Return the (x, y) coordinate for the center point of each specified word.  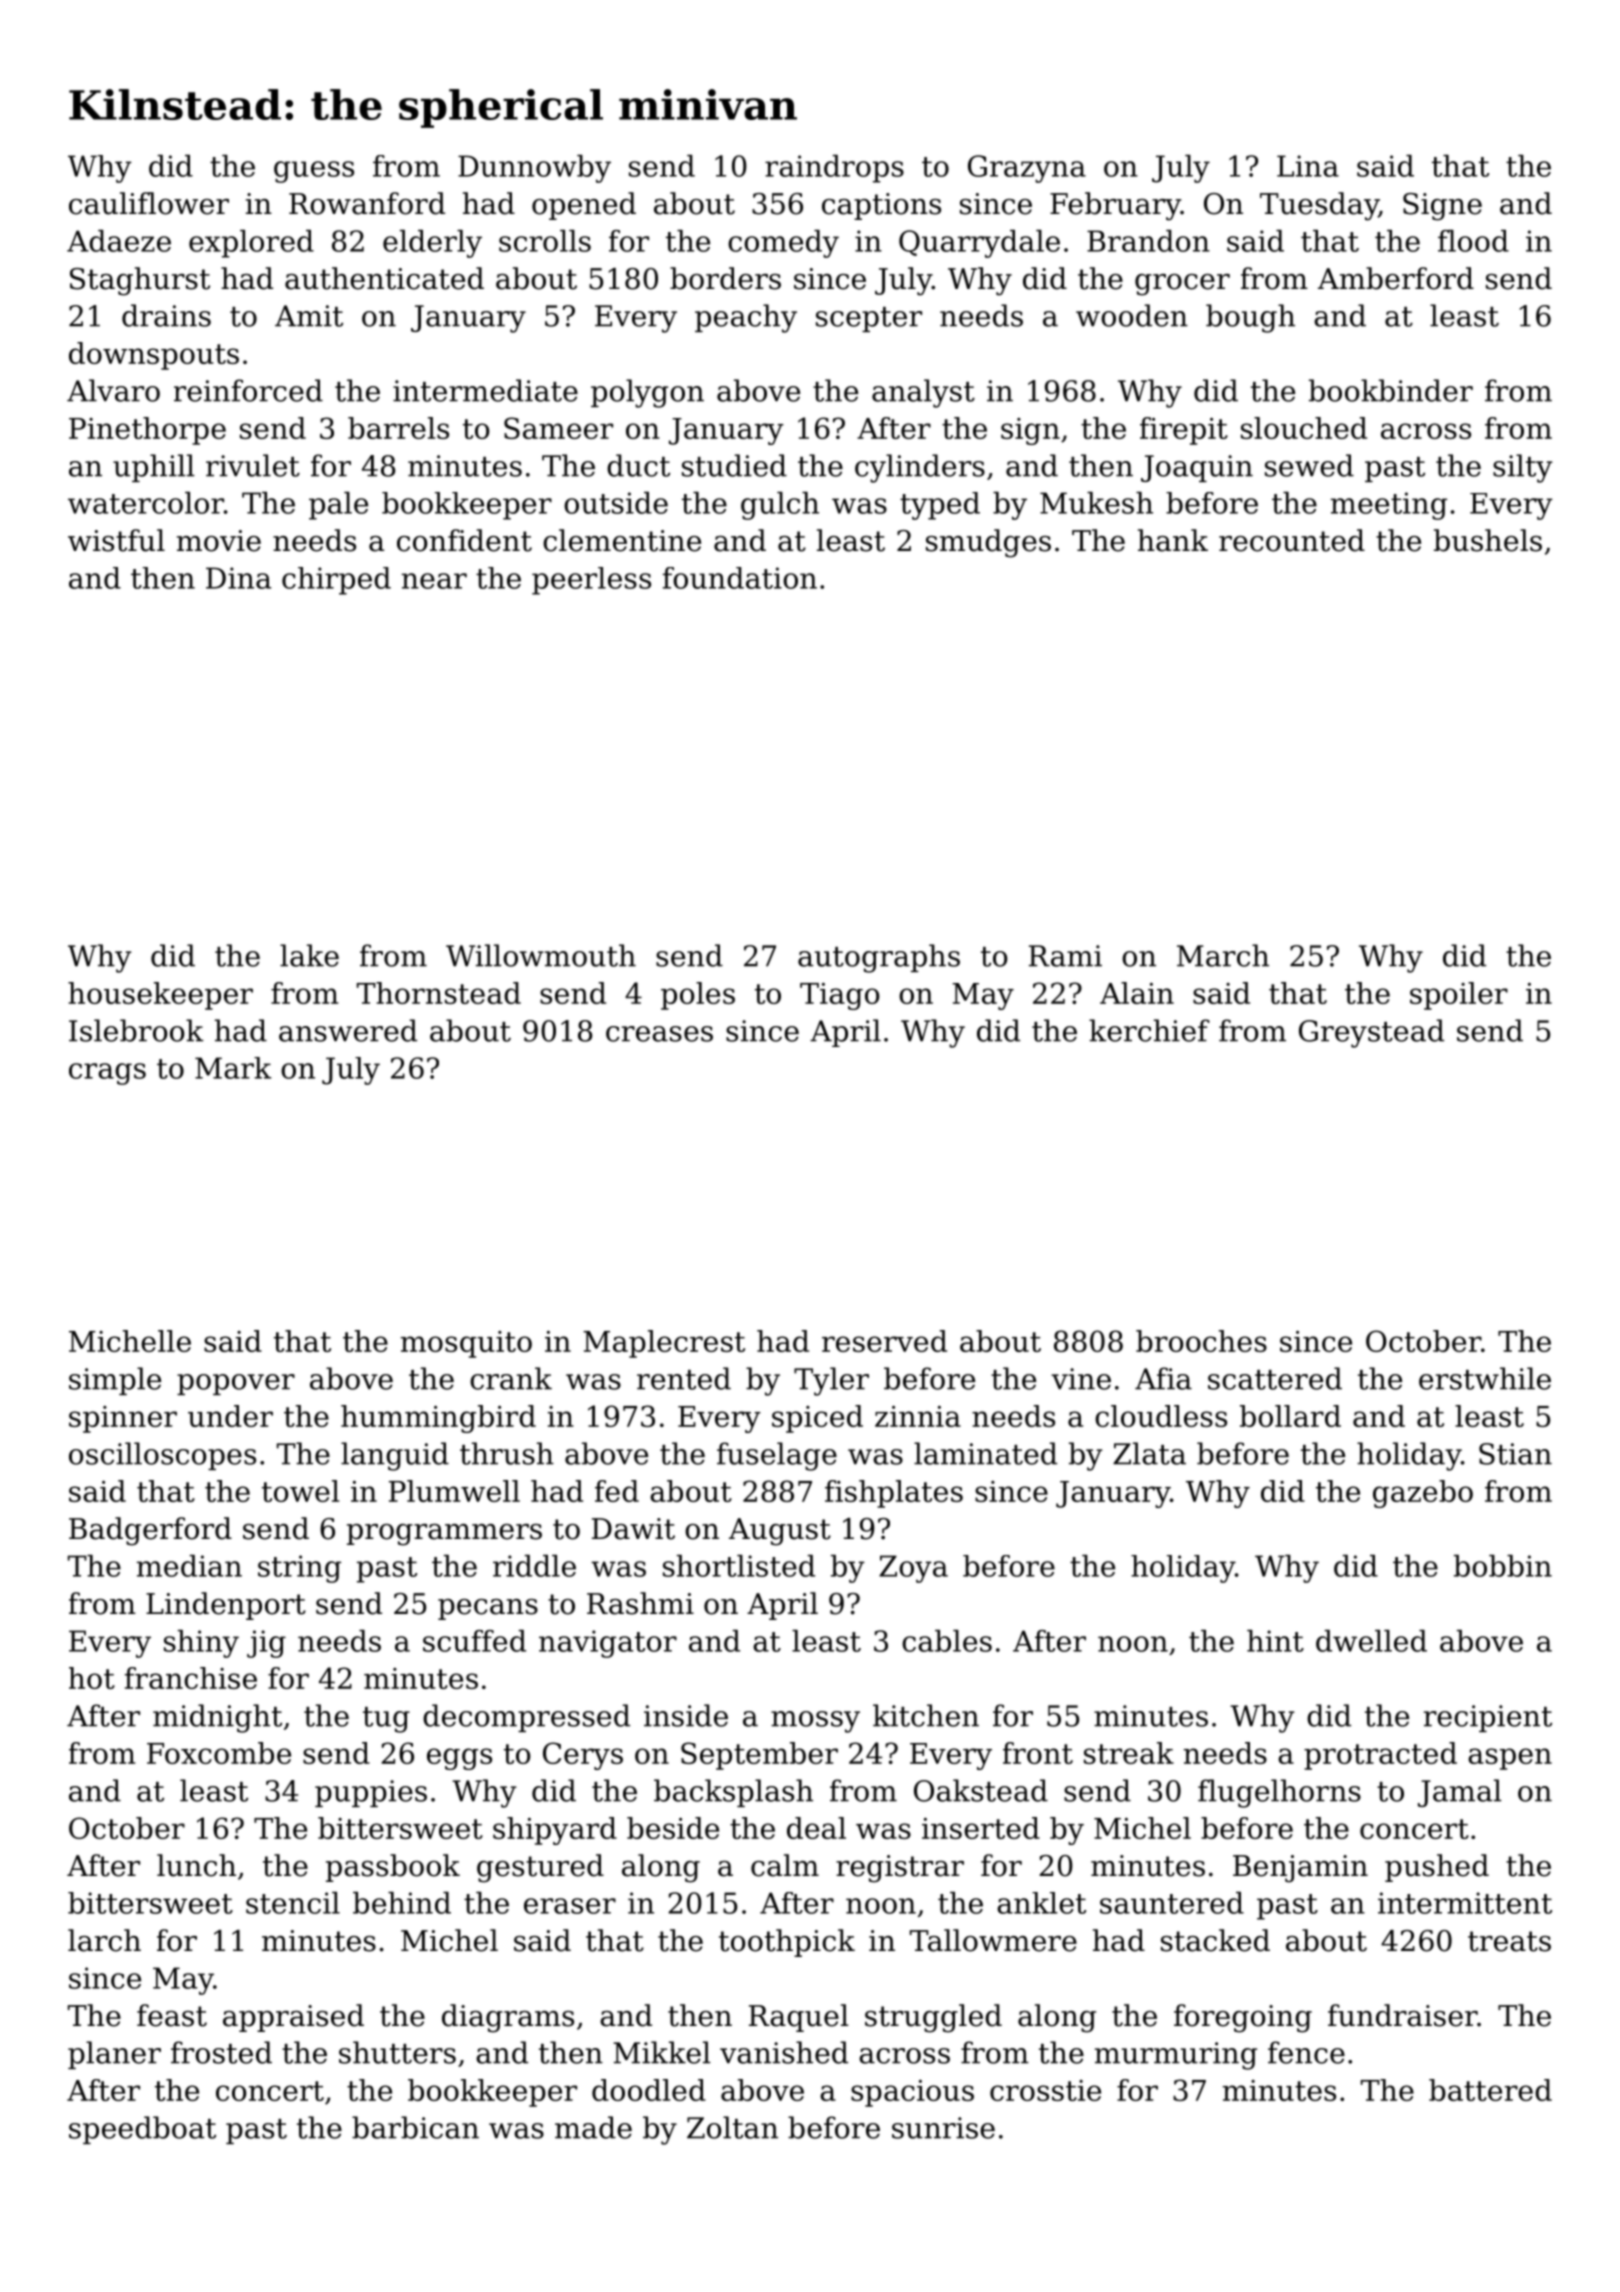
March (1223, 955)
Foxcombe (219, 1753)
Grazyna (1027, 169)
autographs (879, 958)
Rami (1065, 956)
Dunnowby (534, 169)
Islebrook (136, 1030)
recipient (1488, 1718)
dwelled (1371, 1641)
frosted (221, 2052)
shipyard (555, 1831)
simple (115, 1381)
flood (1473, 241)
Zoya (913, 1569)
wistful (116, 540)
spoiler (1459, 996)
